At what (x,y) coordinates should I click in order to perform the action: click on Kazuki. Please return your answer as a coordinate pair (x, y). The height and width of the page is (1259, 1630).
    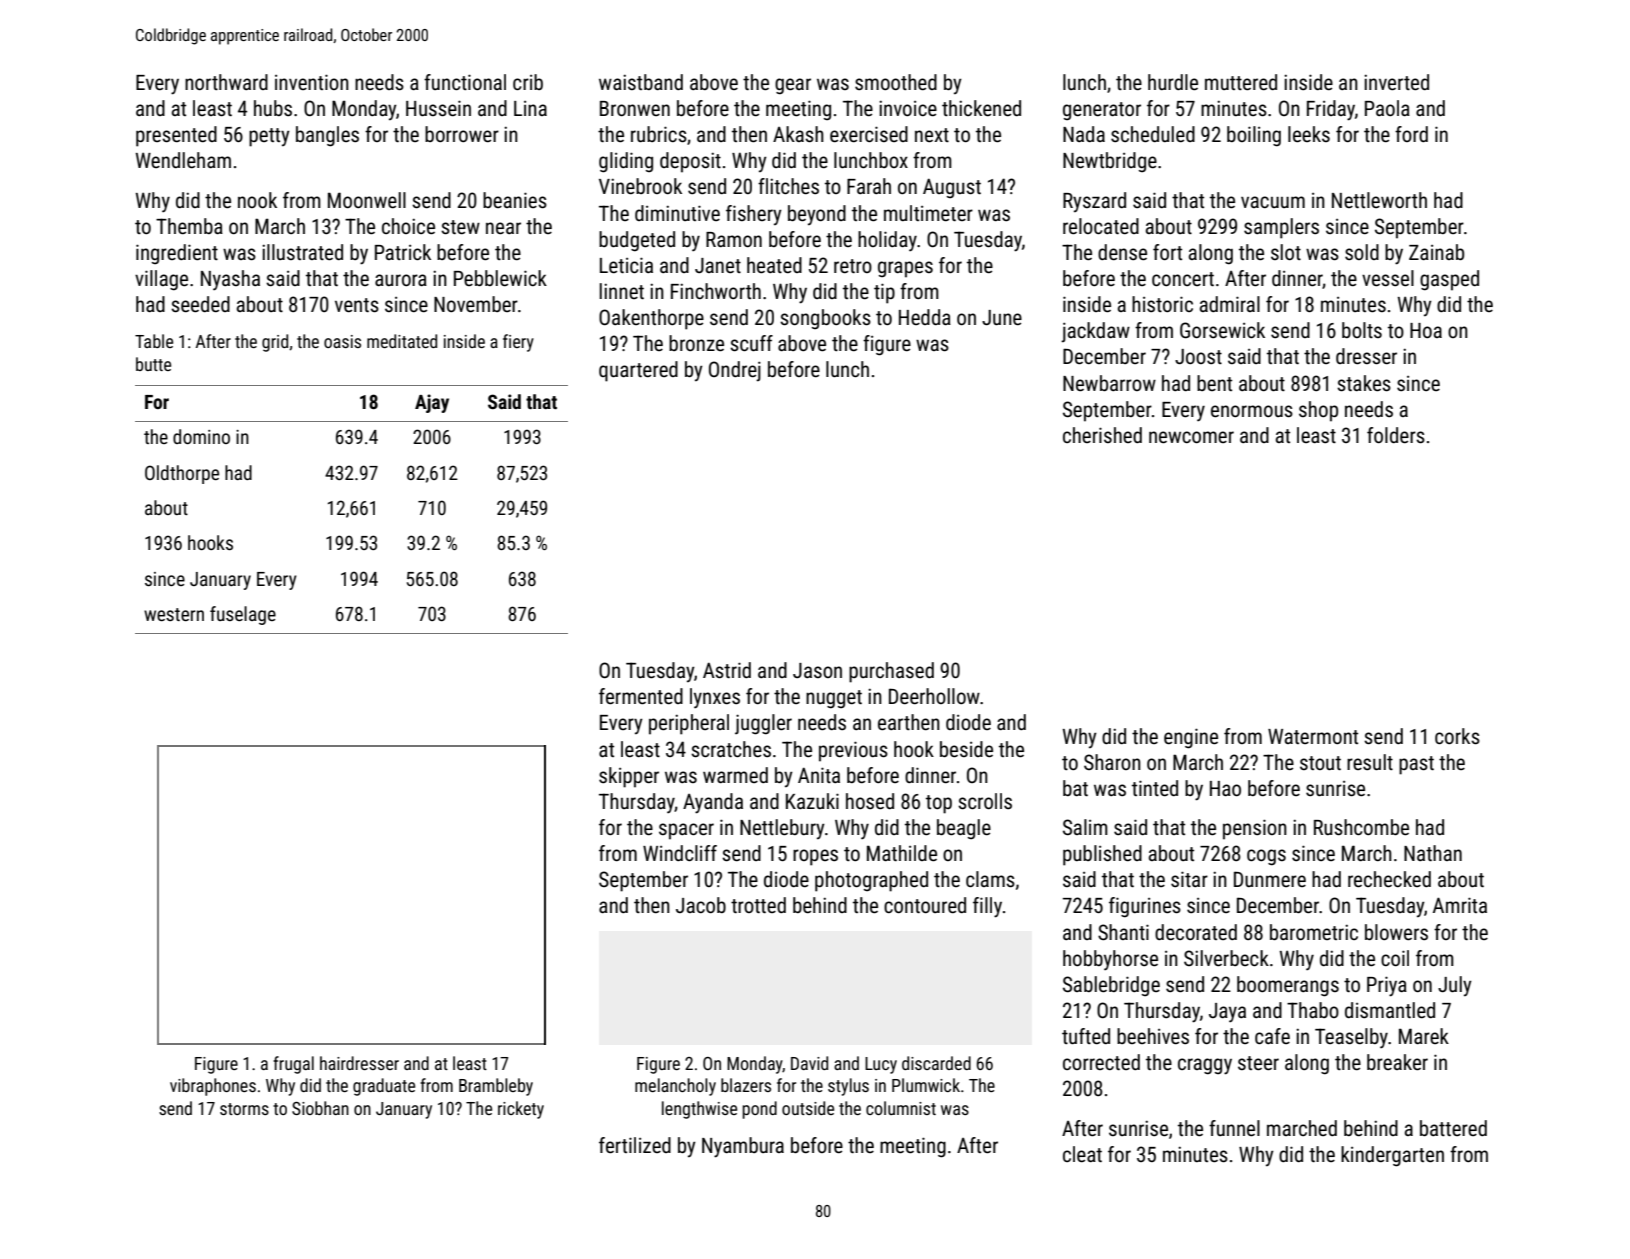
    Looking at the image, I should click on (812, 801).
